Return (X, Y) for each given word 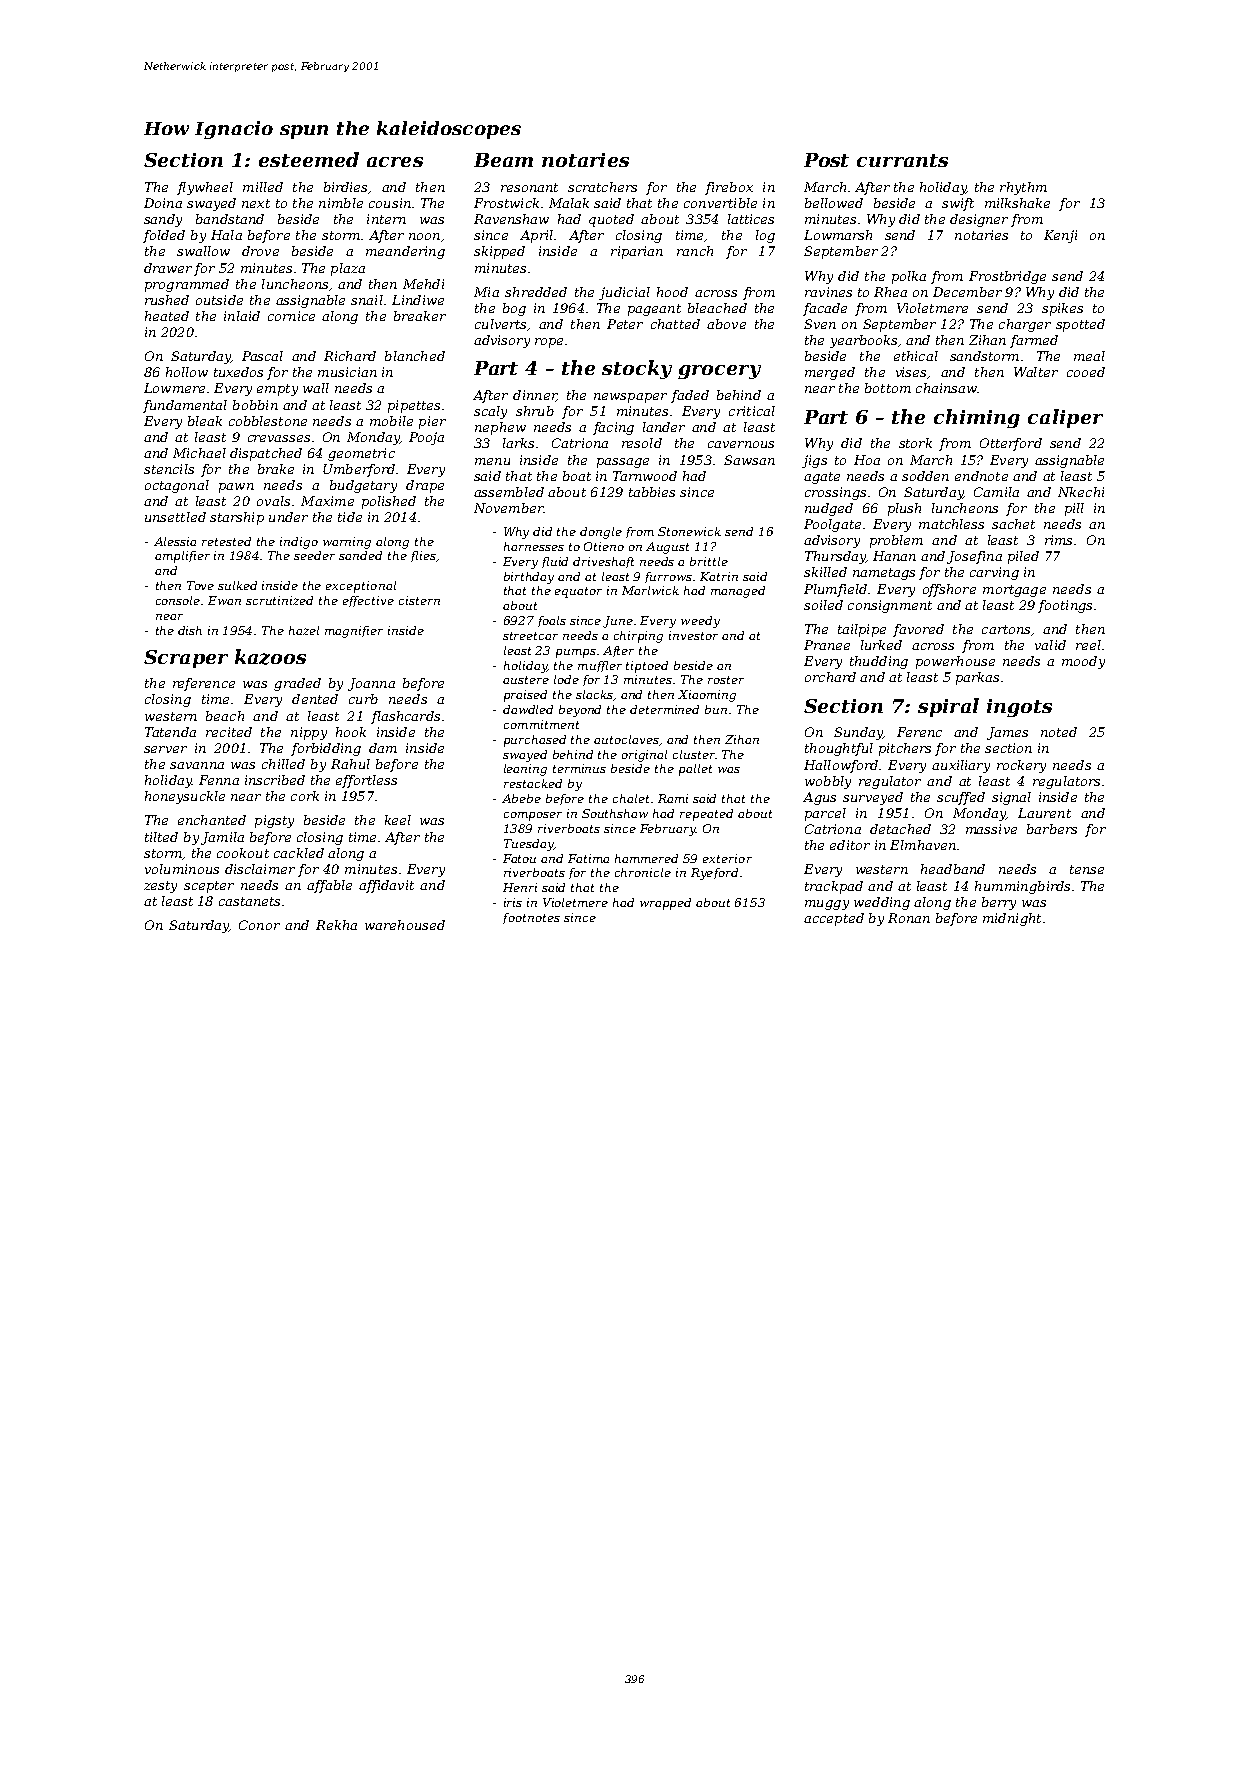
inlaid (242, 316)
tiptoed (647, 667)
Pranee (827, 645)
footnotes (531, 918)
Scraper (186, 659)
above (726, 324)
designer (979, 220)
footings (1065, 606)
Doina (163, 203)
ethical (916, 356)
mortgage (1014, 591)
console (179, 600)
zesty (160, 887)
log (765, 236)
